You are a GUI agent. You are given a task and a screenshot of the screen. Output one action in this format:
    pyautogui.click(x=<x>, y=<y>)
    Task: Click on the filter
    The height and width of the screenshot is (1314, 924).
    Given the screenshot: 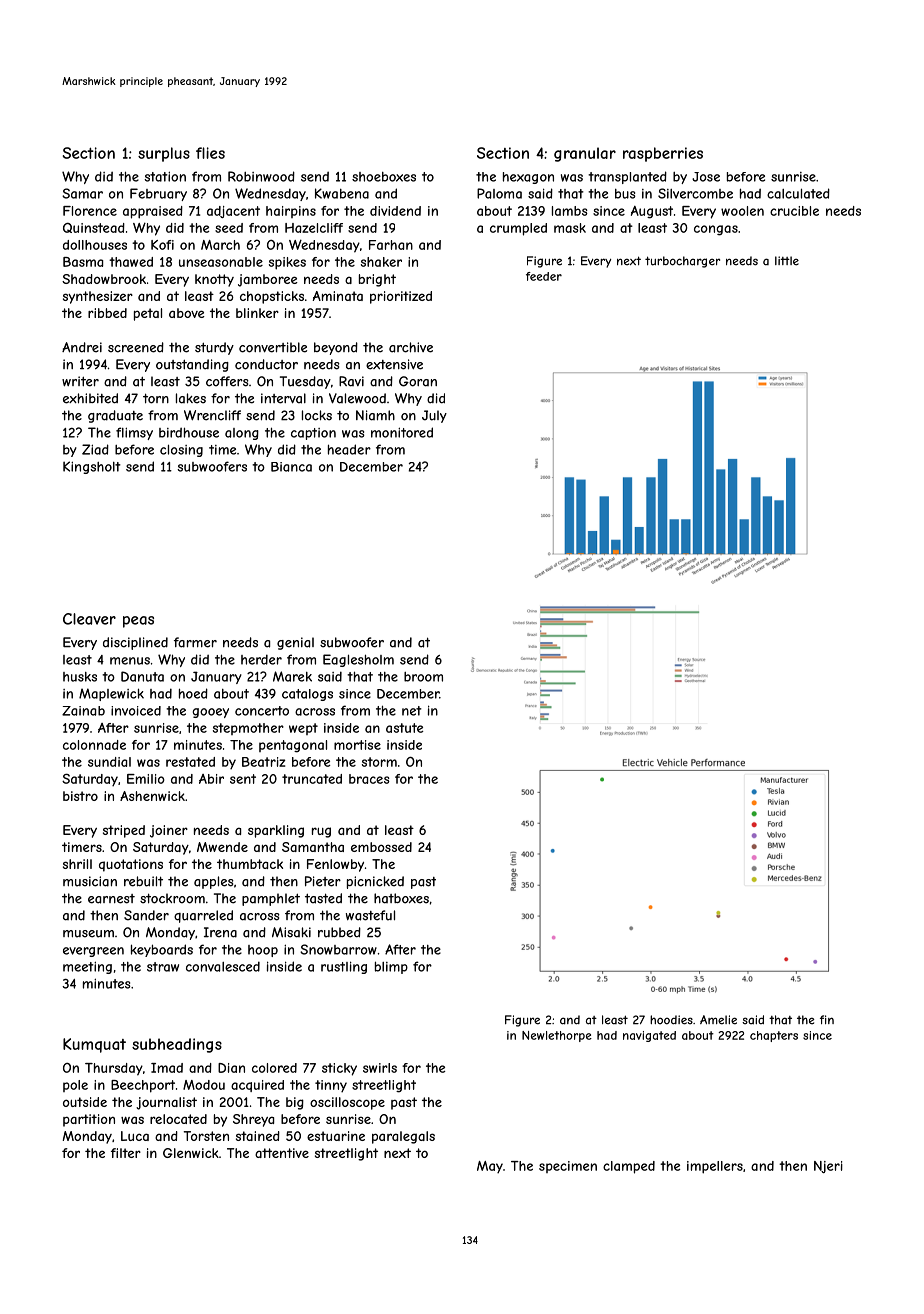 What is the action you would take?
    pyautogui.click(x=126, y=1153)
